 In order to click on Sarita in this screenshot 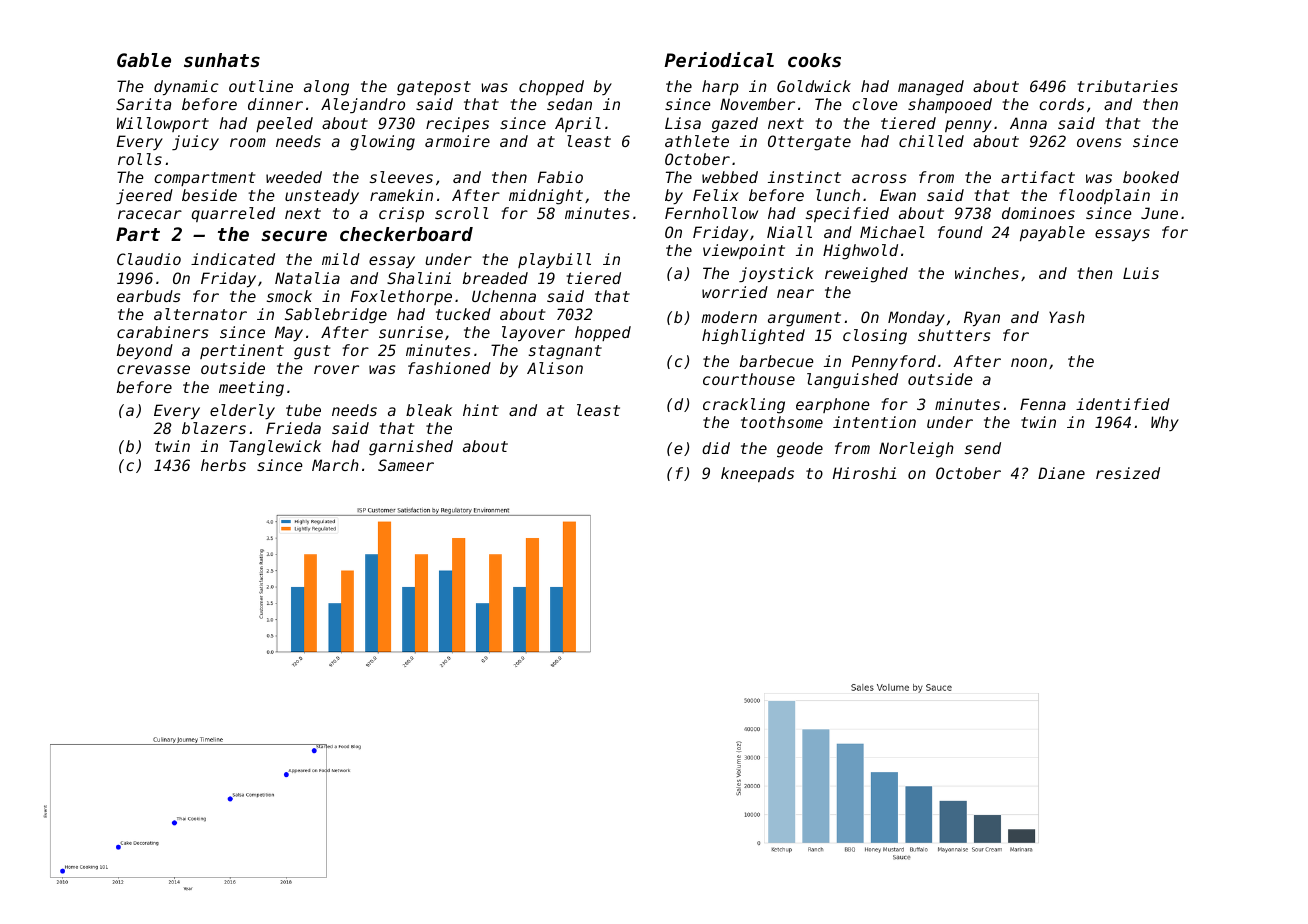, I will do `click(143, 104)`.
